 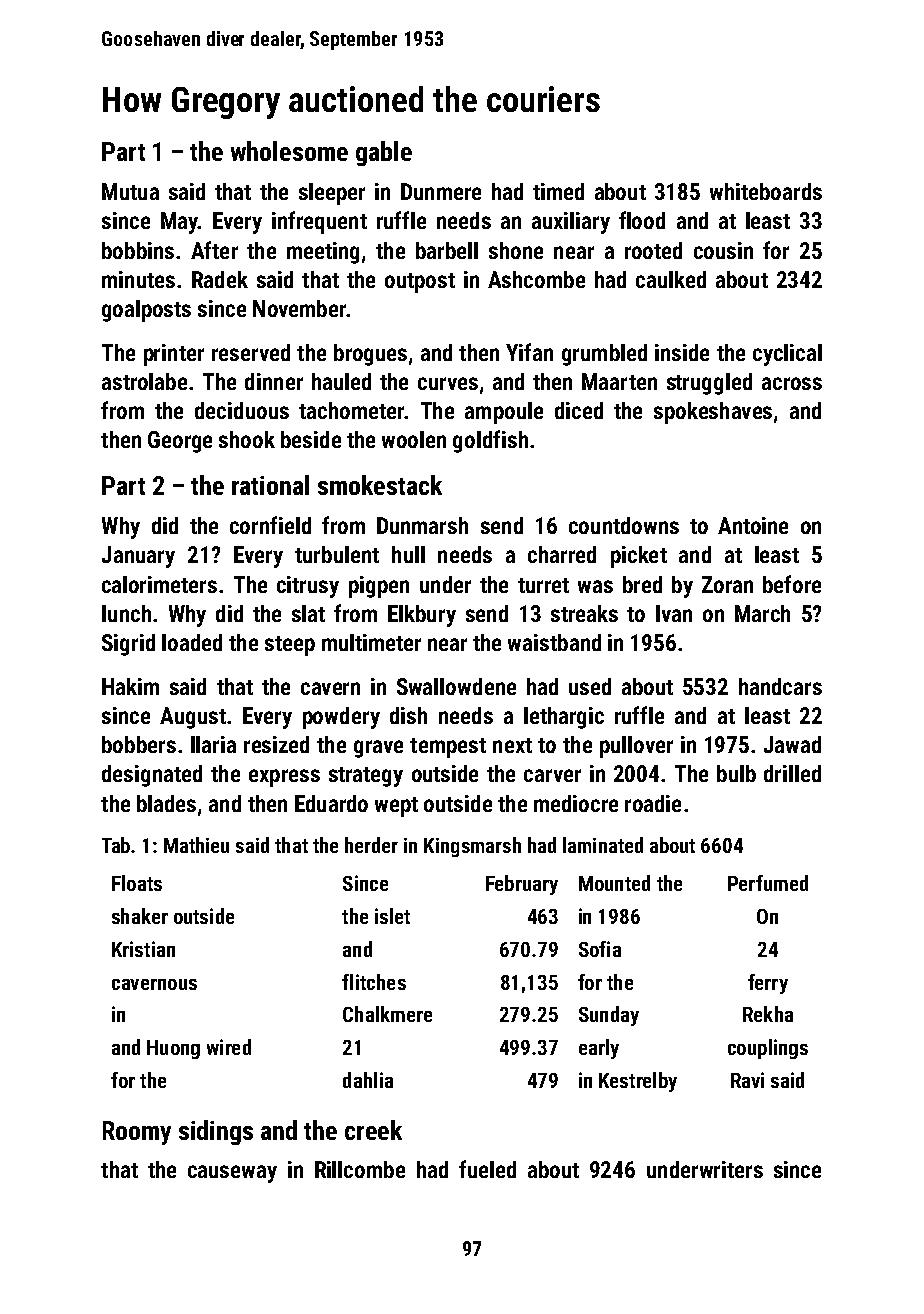 What do you see at coordinates (130, 191) in the screenshot?
I see `Mutua` at bounding box center [130, 191].
